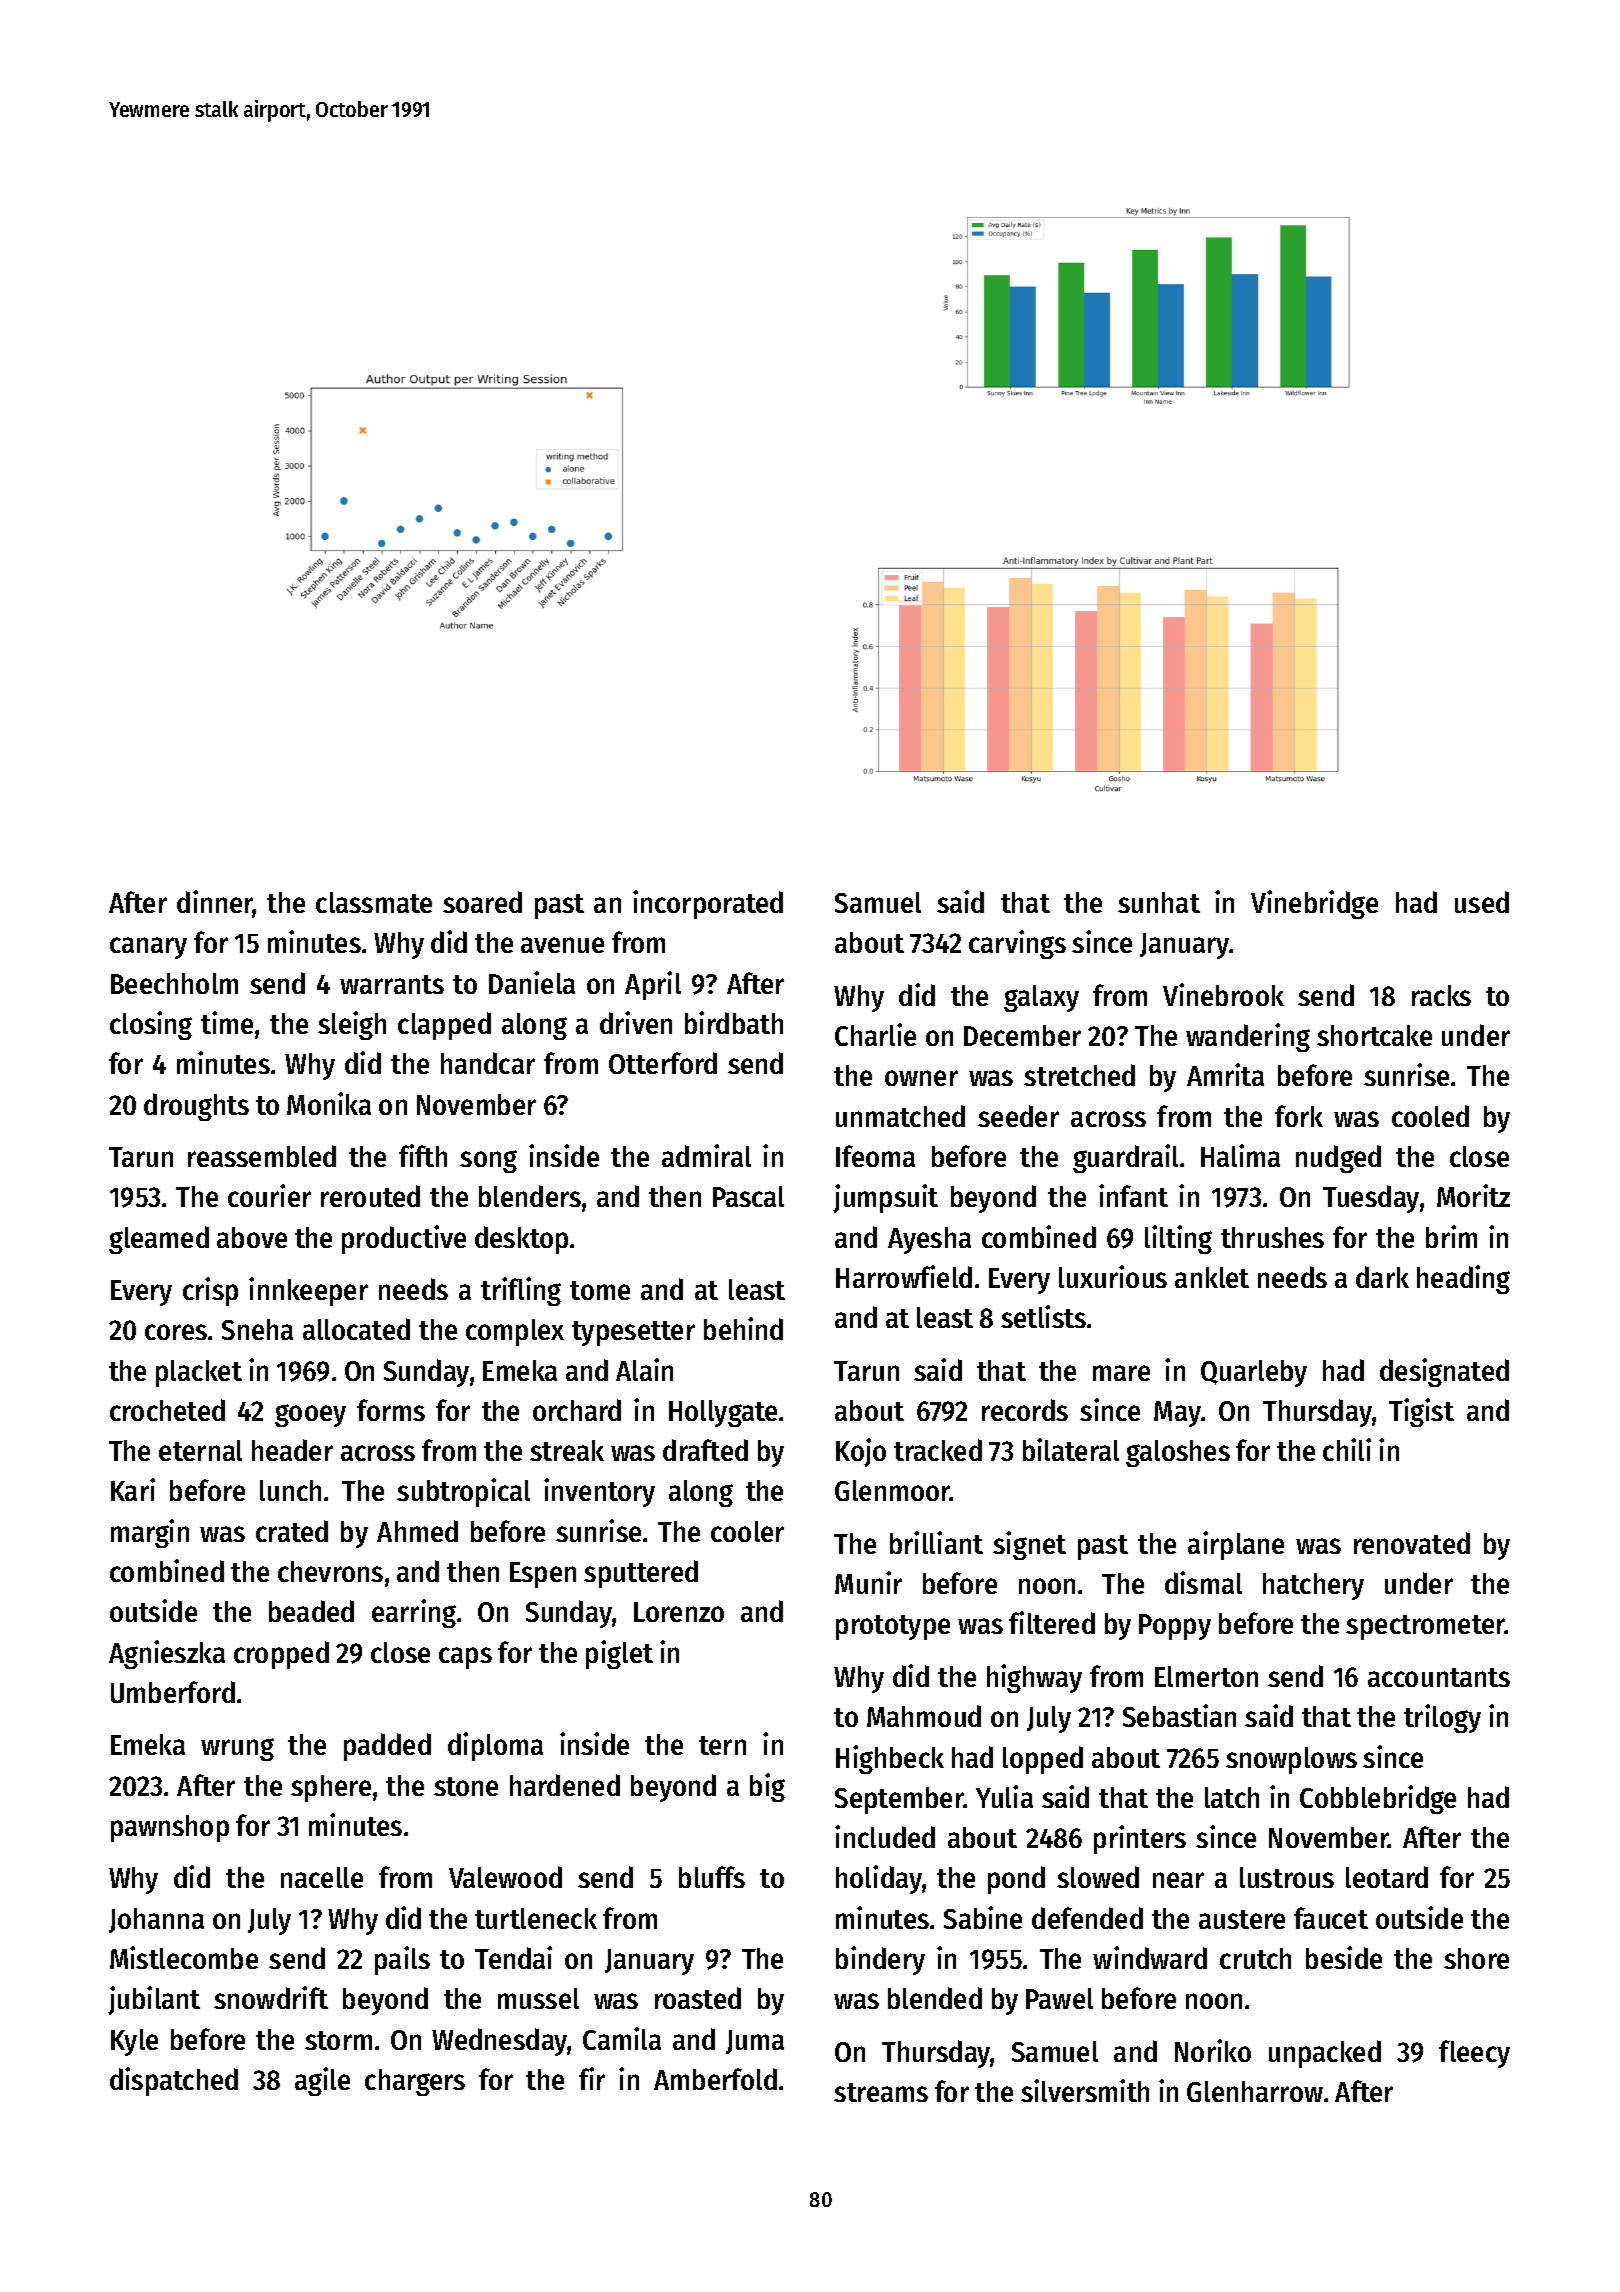 The height and width of the document is (2292, 1620). What do you see at coordinates (1236, 1545) in the document?
I see `airplane` at bounding box center [1236, 1545].
